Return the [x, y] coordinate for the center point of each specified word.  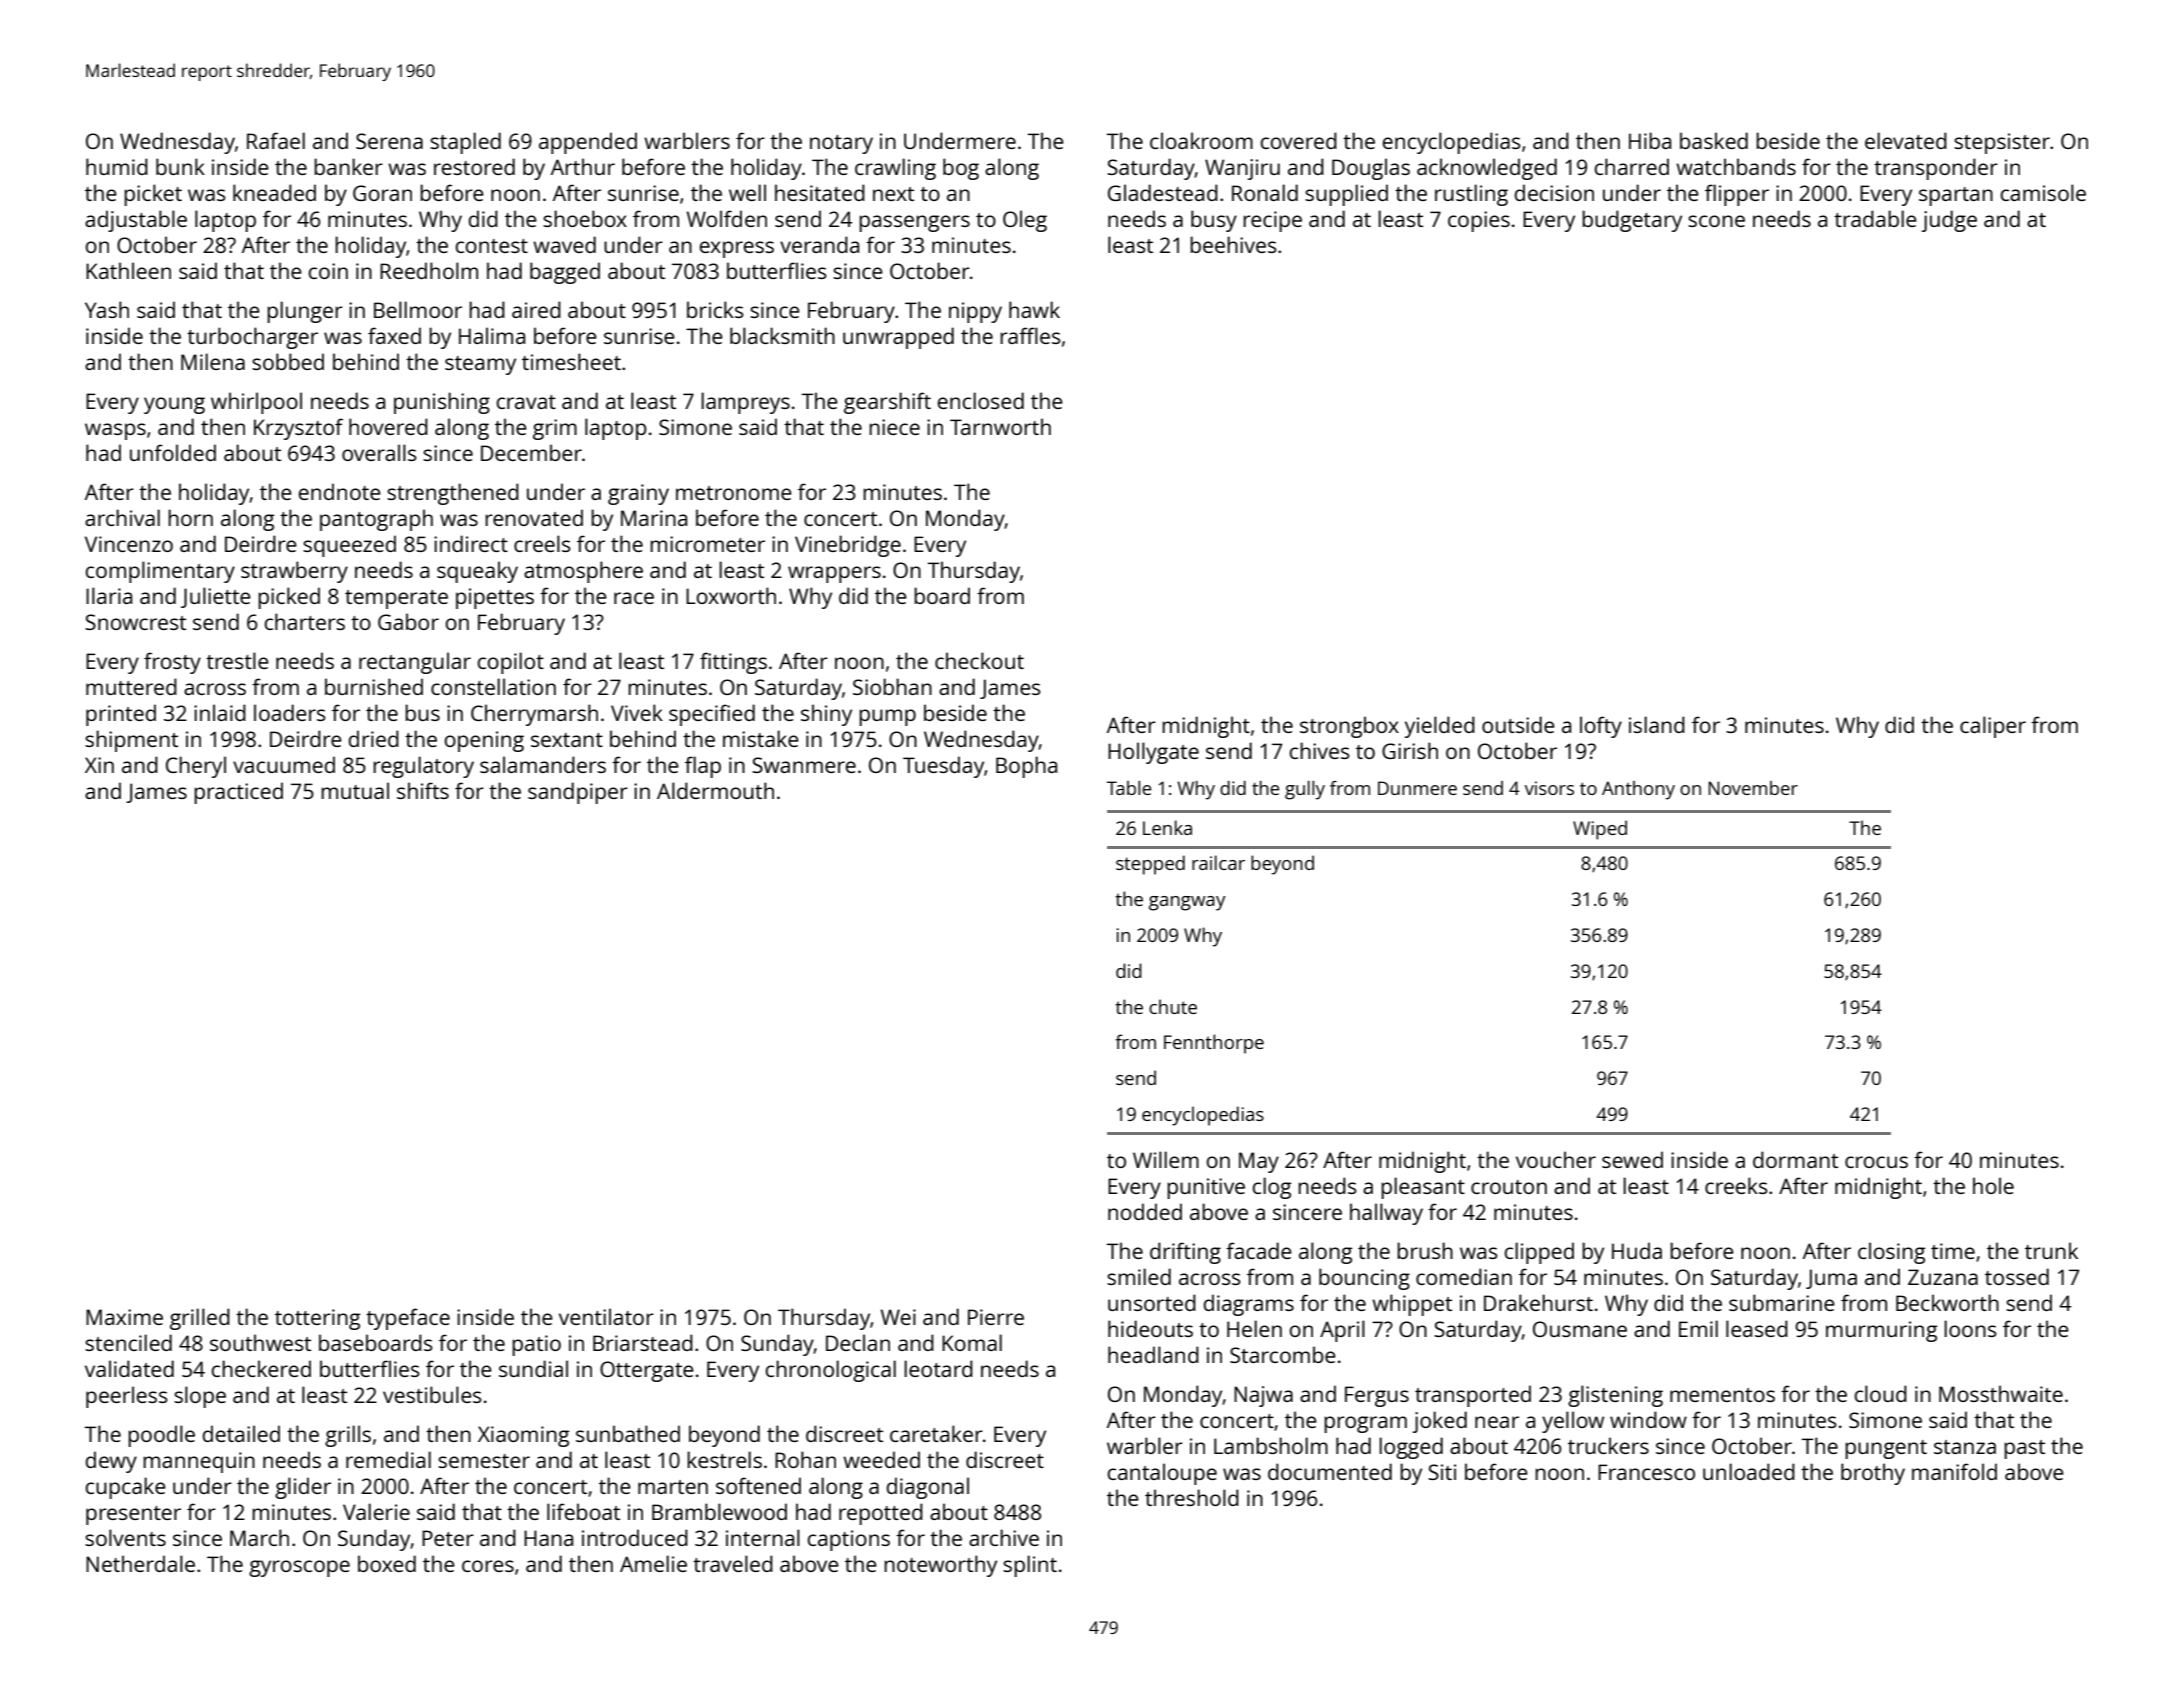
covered [1299, 140]
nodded [1145, 1211]
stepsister [2002, 143]
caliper [1993, 727]
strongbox [1349, 727]
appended [588, 143]
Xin [99, 765]
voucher [1556, 1159]
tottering [317, 1319]
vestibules [432, 1394]
